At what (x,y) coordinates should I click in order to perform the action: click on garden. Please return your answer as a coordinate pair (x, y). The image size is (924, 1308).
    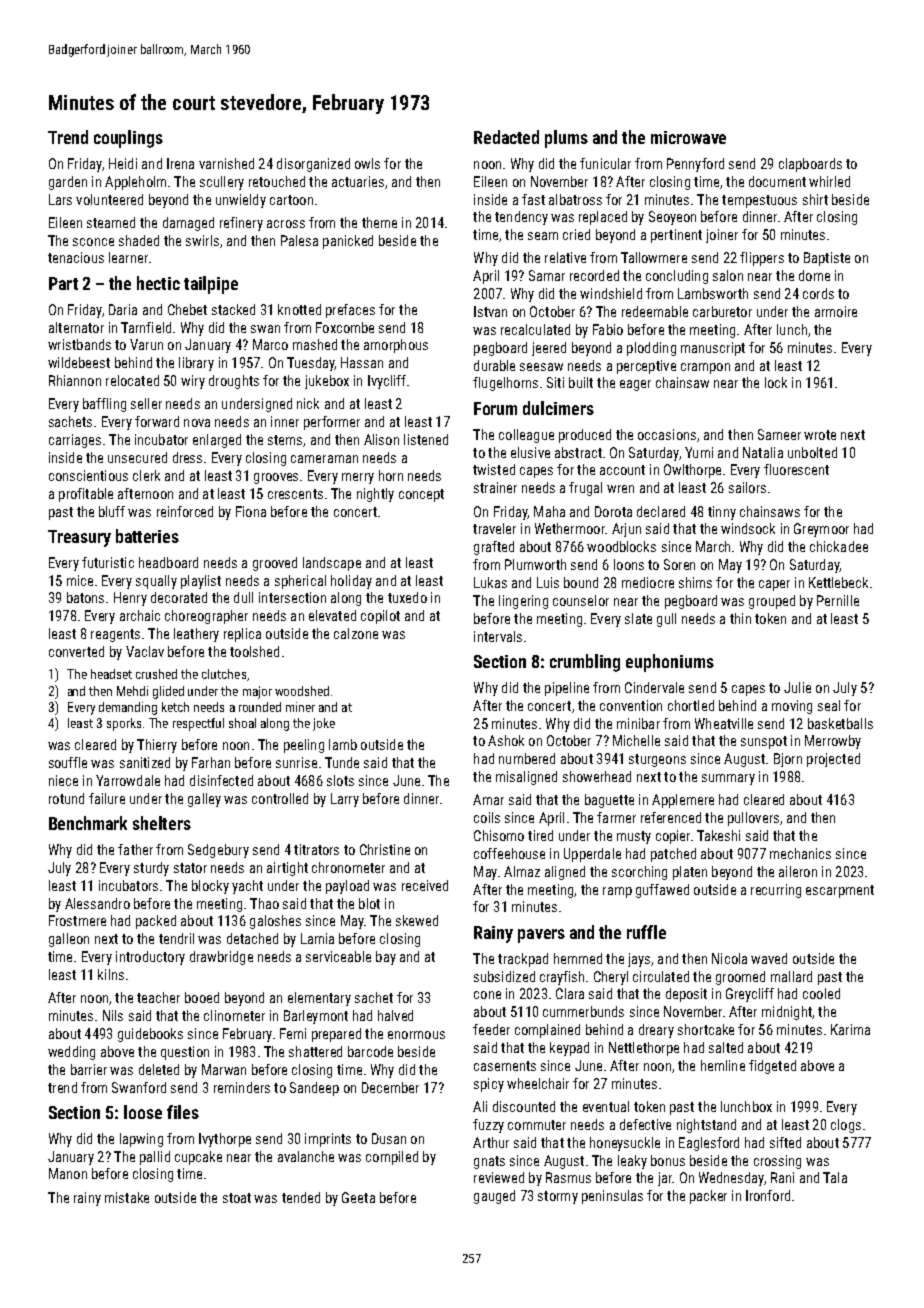
    Looking at the image, I should click on (68, 183).
